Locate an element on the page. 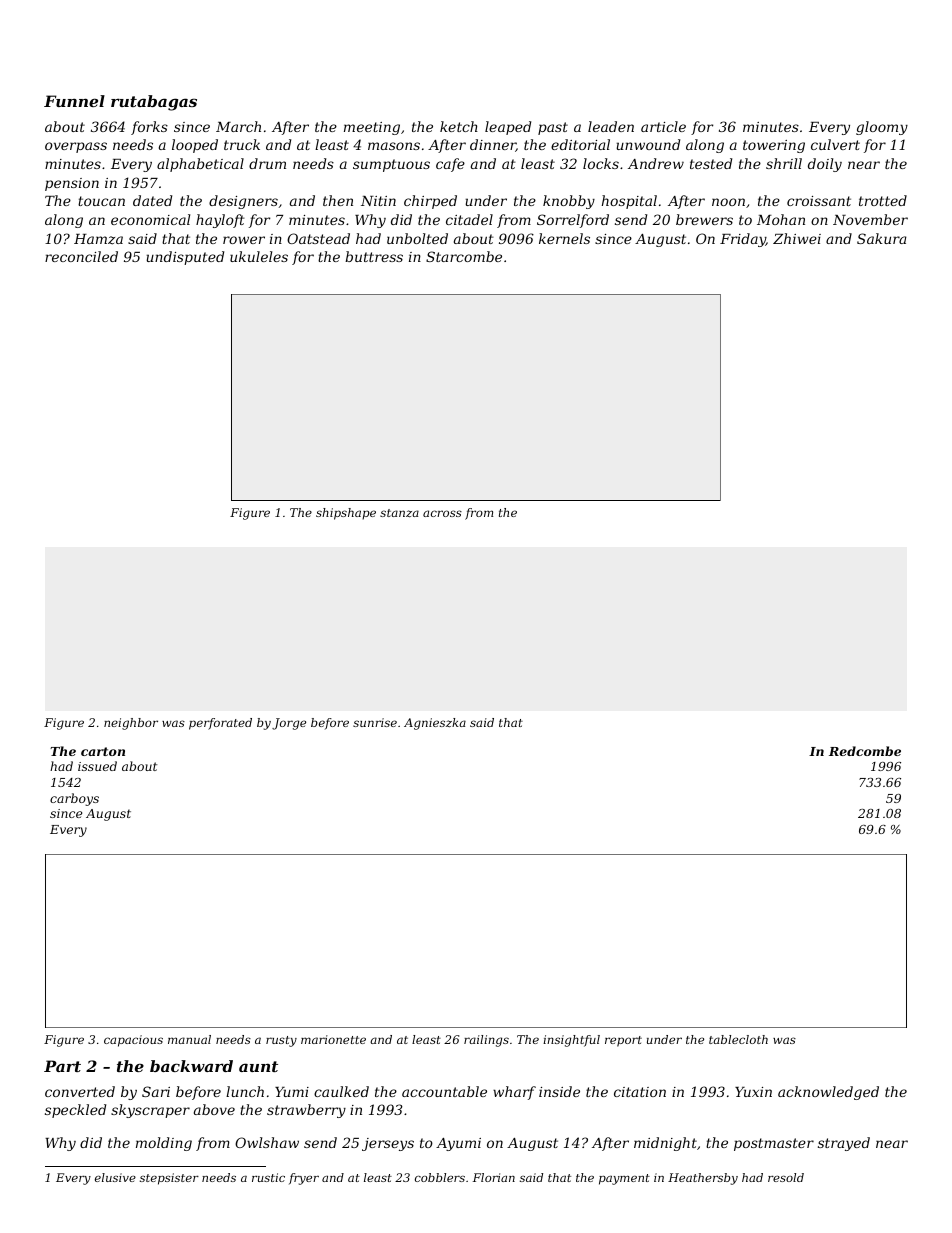 Image resolution: width=952 pixels, height=1233 pixels. Friday is located at coordinates (743, 240).
